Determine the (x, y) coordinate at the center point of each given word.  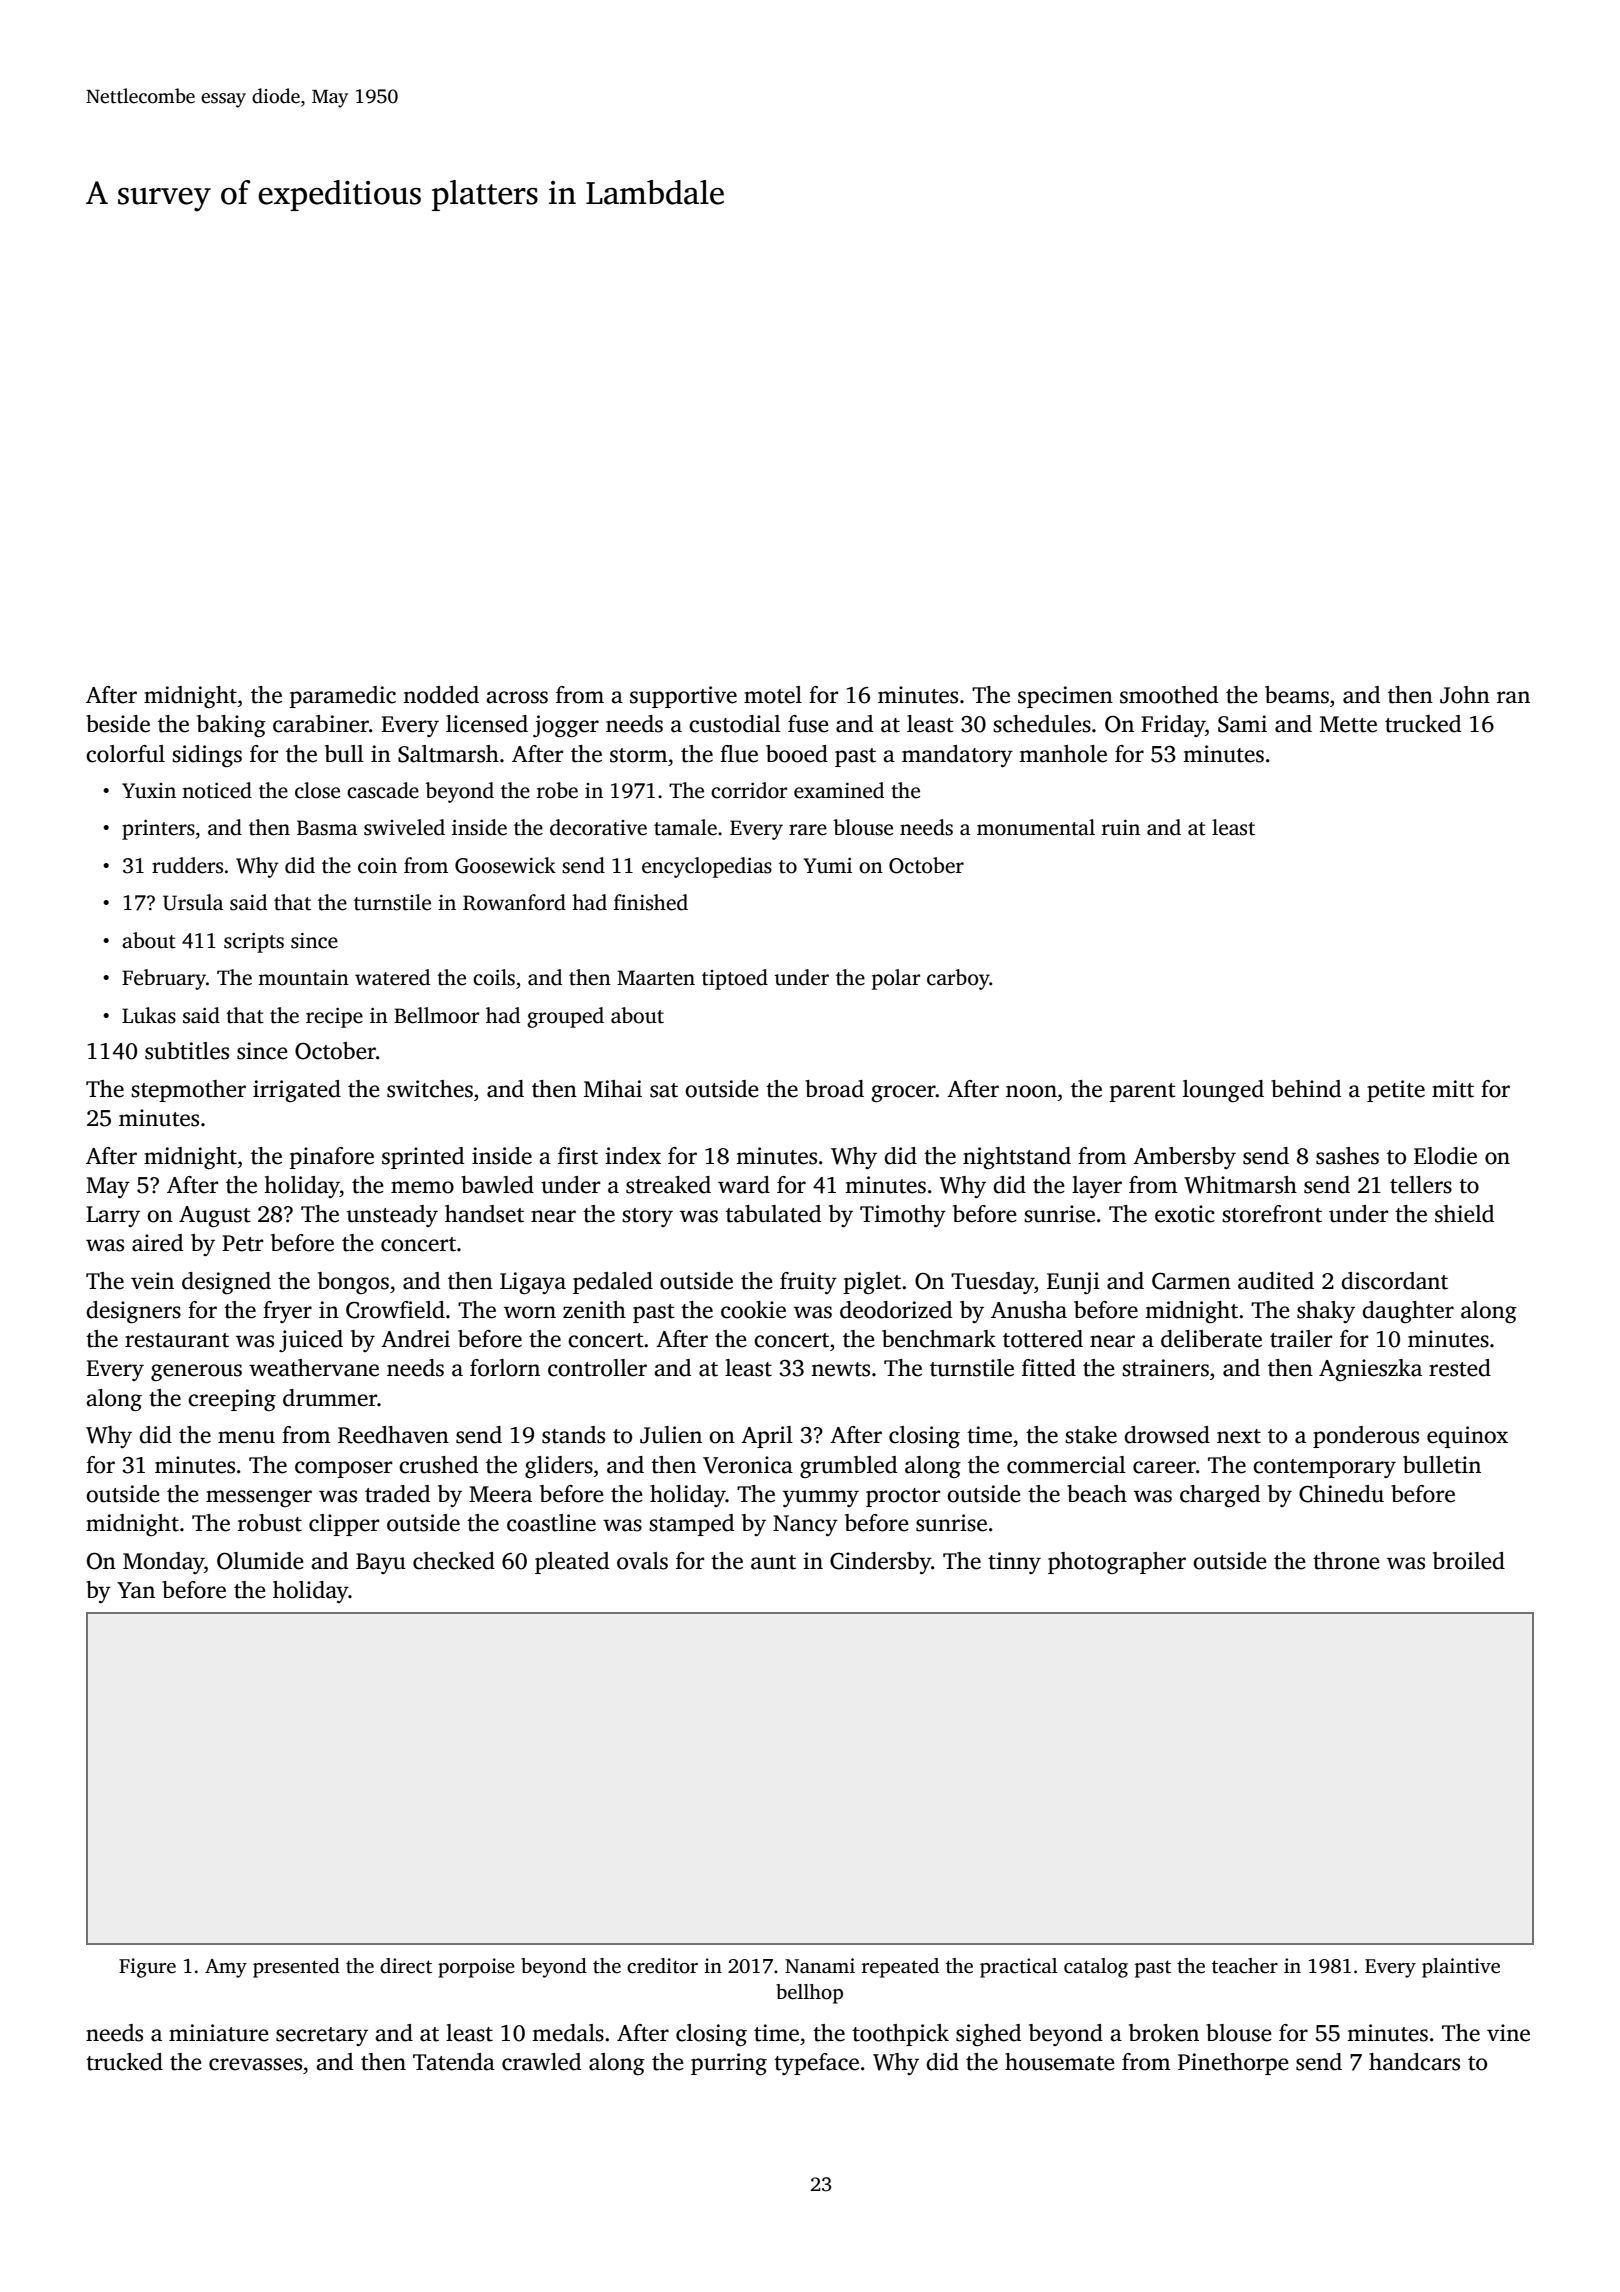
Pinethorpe (1233, 2064)
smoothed (1169, 695)
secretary (322, 2036)
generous (196, 1372)
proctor (903, 1497)
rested (1460, 1368)
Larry (113, 1216)
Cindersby (880, 1563)
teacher (1245, 1966)
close (317, 790)
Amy (226, 1968)
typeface (816, 2064)
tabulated (773, 1214)
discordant (1394, 1281)
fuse (808, 724)
